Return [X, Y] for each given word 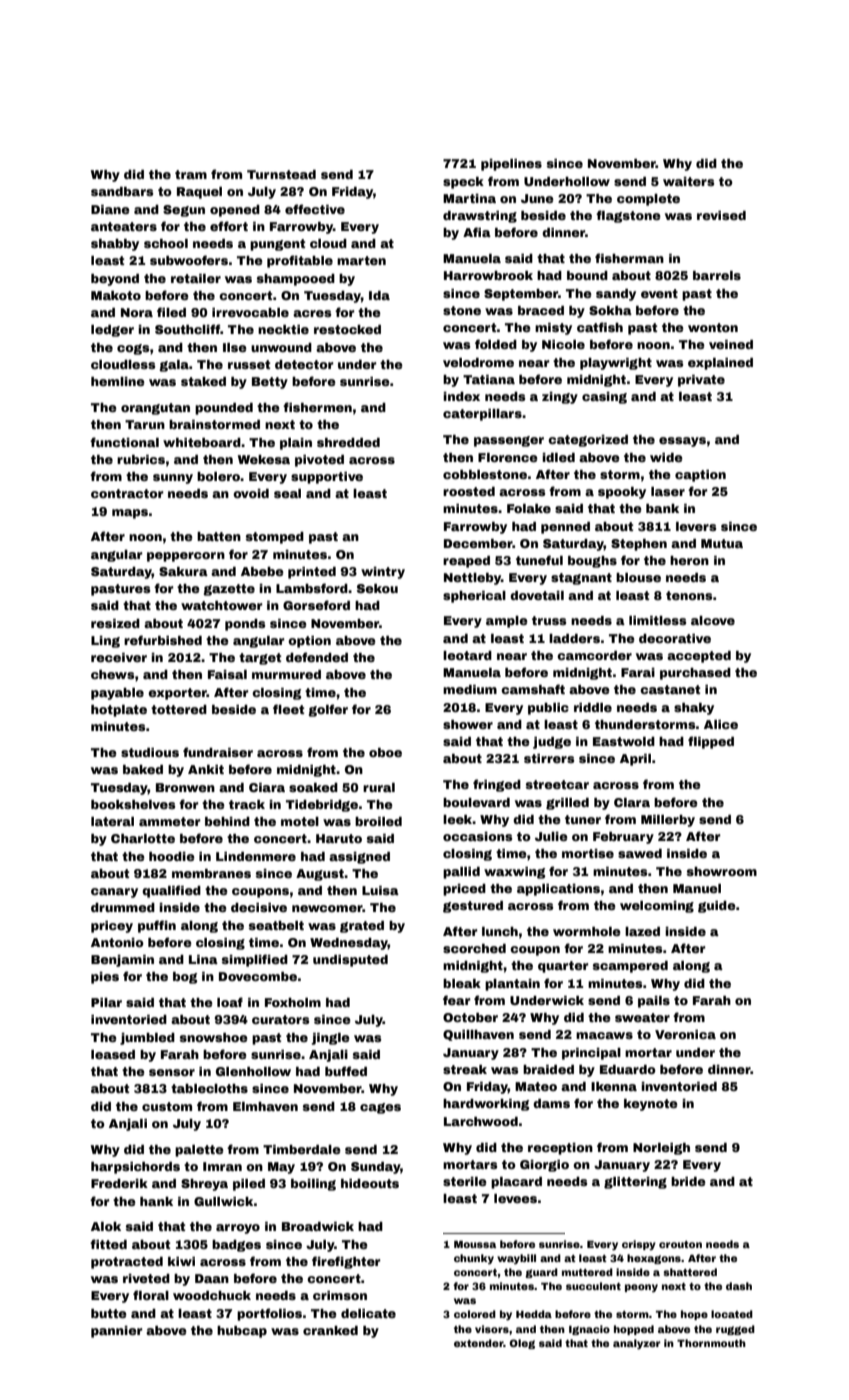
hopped [634, 1330]
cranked [330, 1330]
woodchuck [212, 1295]
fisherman [629, 258]
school [166, 243]
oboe [385, 752]
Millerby [668, 821]
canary [114, 893]
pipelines [511, 165]
